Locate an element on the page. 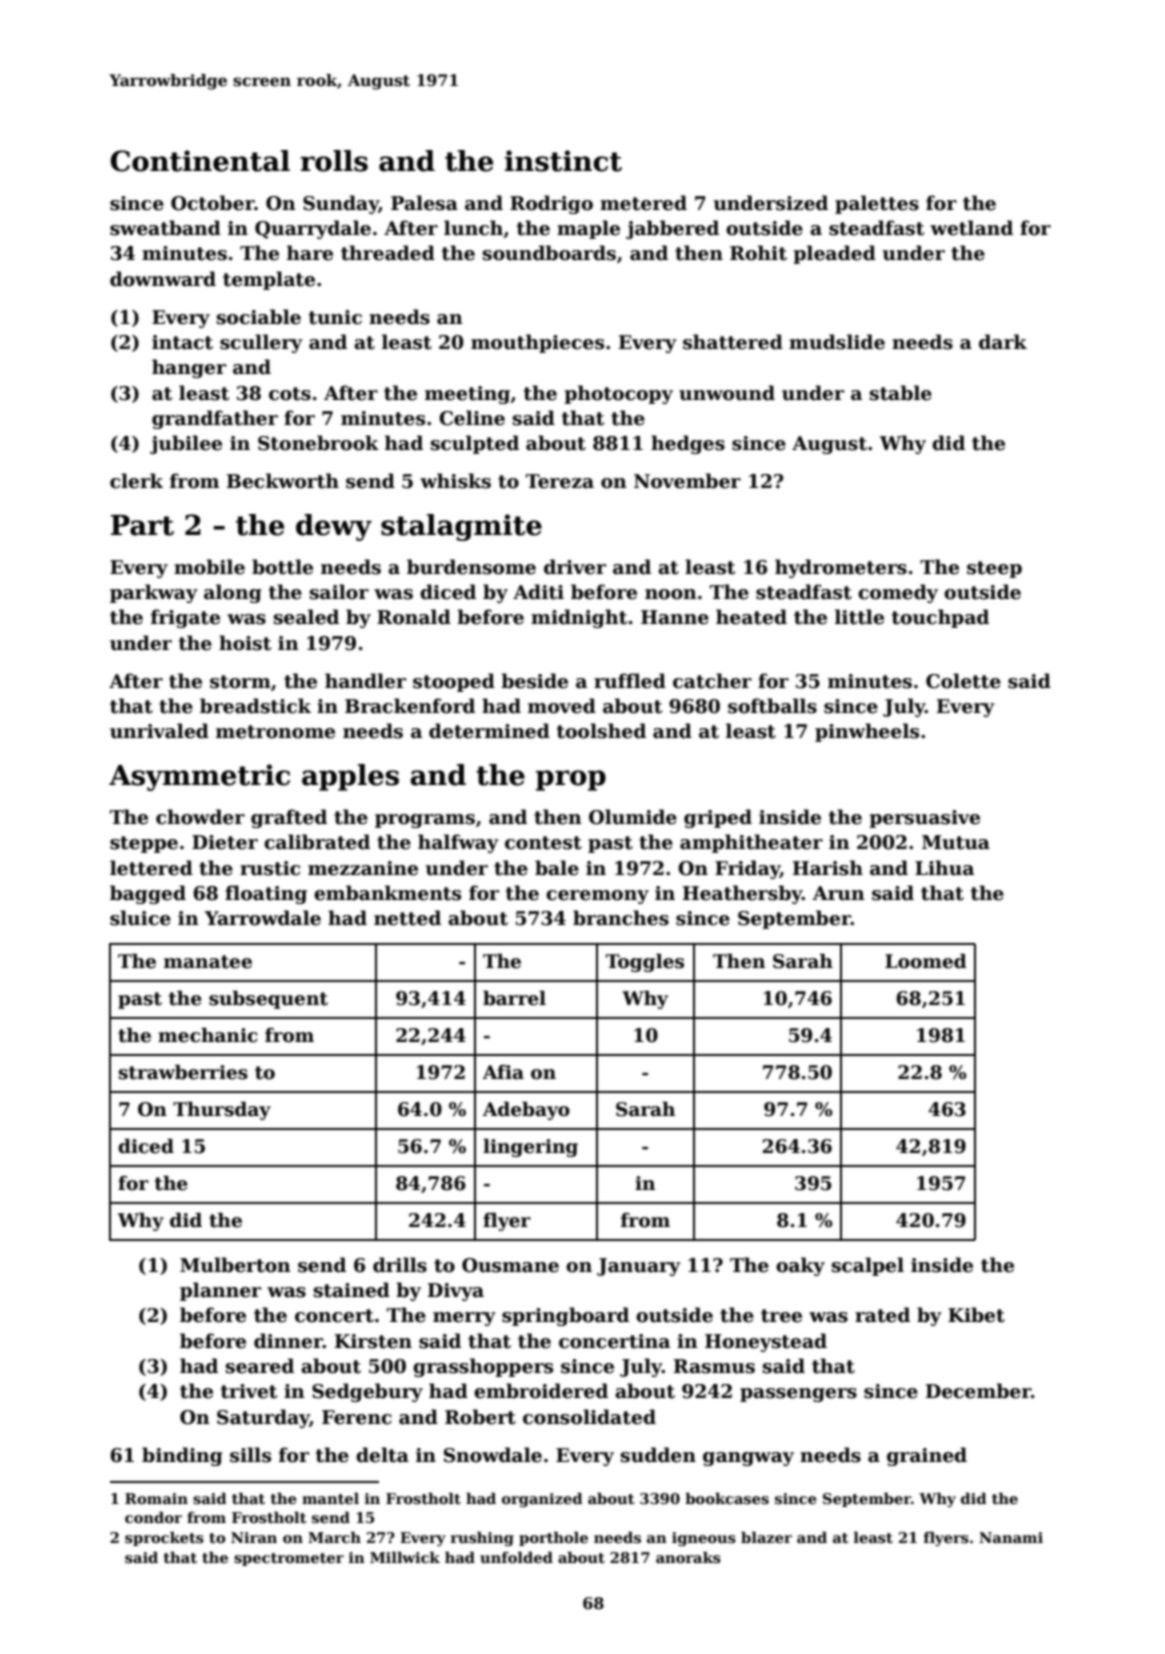 The image size is (1165, 1654). Colette is located at coordinates (963, 681).
